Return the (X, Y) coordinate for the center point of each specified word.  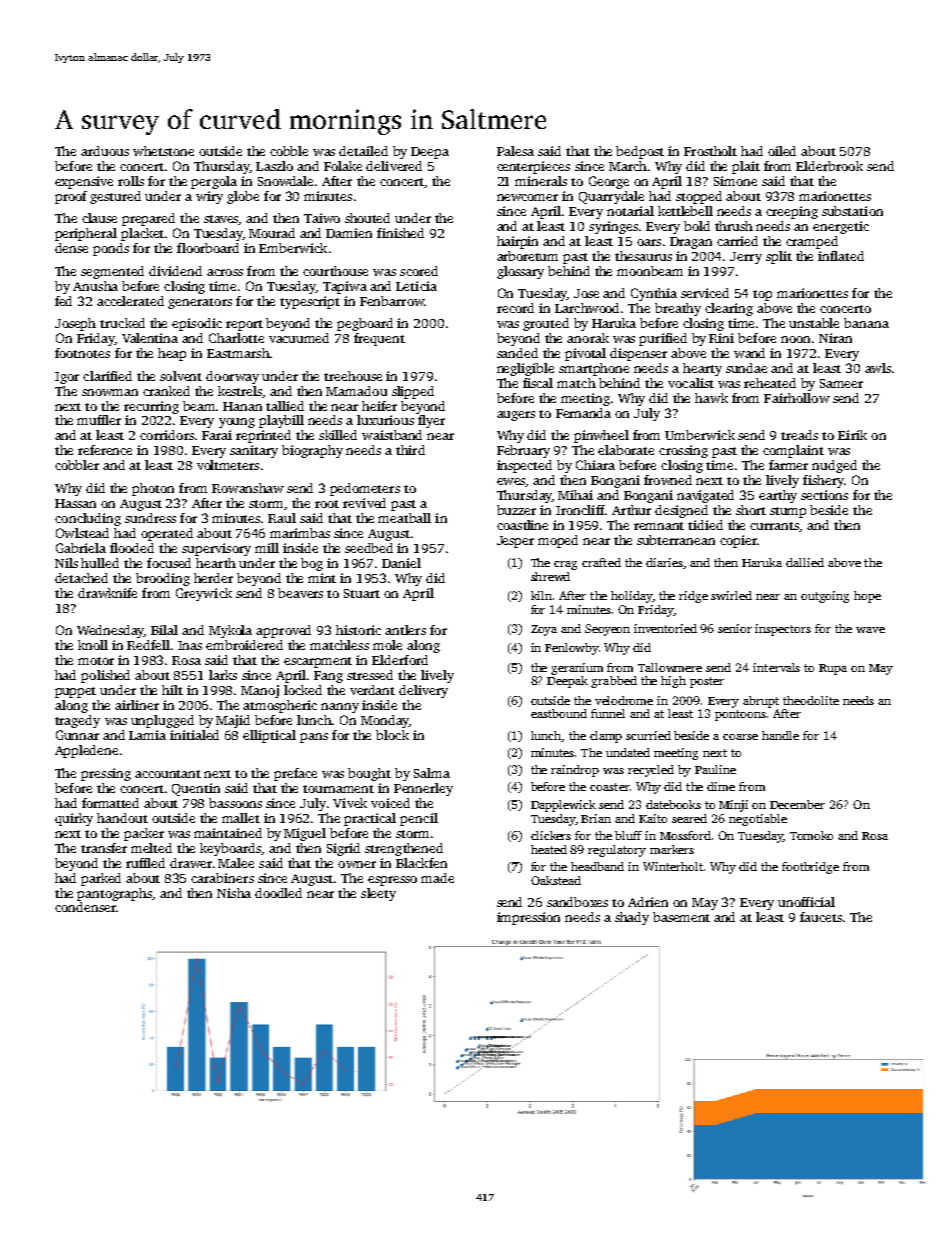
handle (780, 735)
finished (400, 233)
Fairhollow (797, 398)
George (609, 182)
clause (99, 218)
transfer (104, 848)
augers (516, 416)
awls (878, 368)
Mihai (575, 495)
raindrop (575, 771)
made (437, 878)
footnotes (82, 353)
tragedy (77, 721)
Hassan (75, 503)
